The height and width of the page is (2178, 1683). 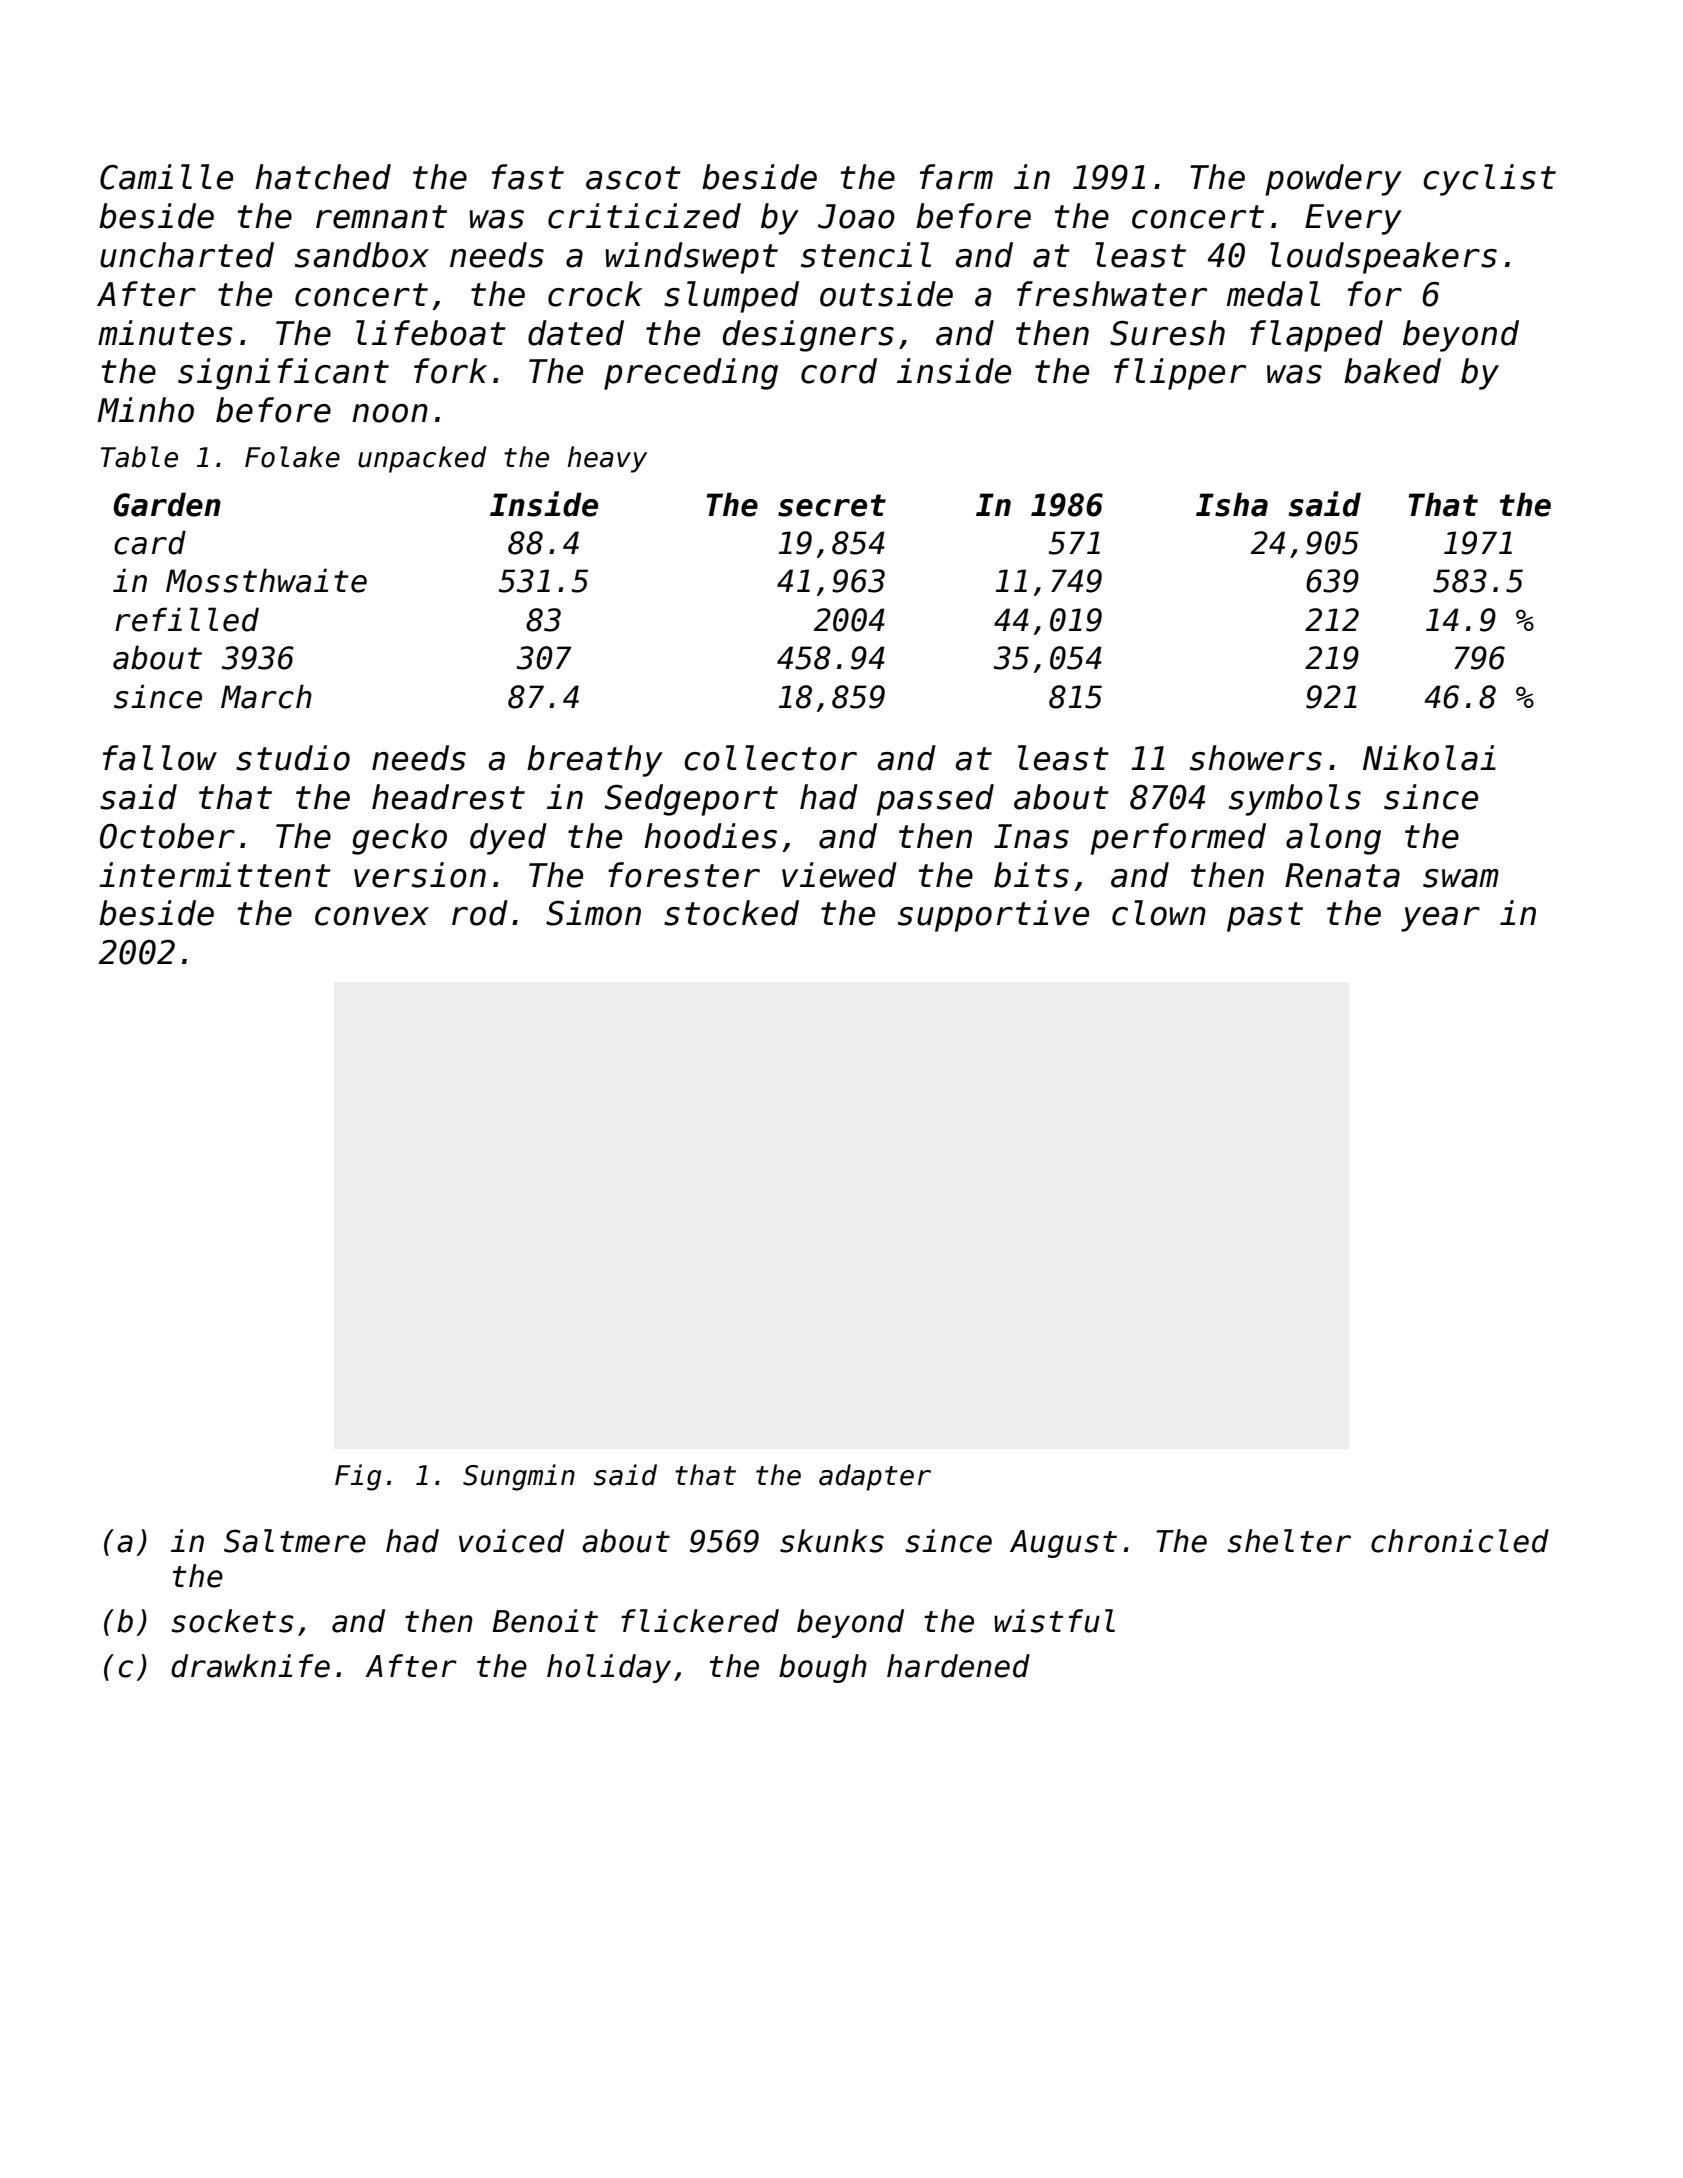 What do you see at coordinates (250, 1666) in the page?
I see `drawknife` at bounding box center [250, 1666].
